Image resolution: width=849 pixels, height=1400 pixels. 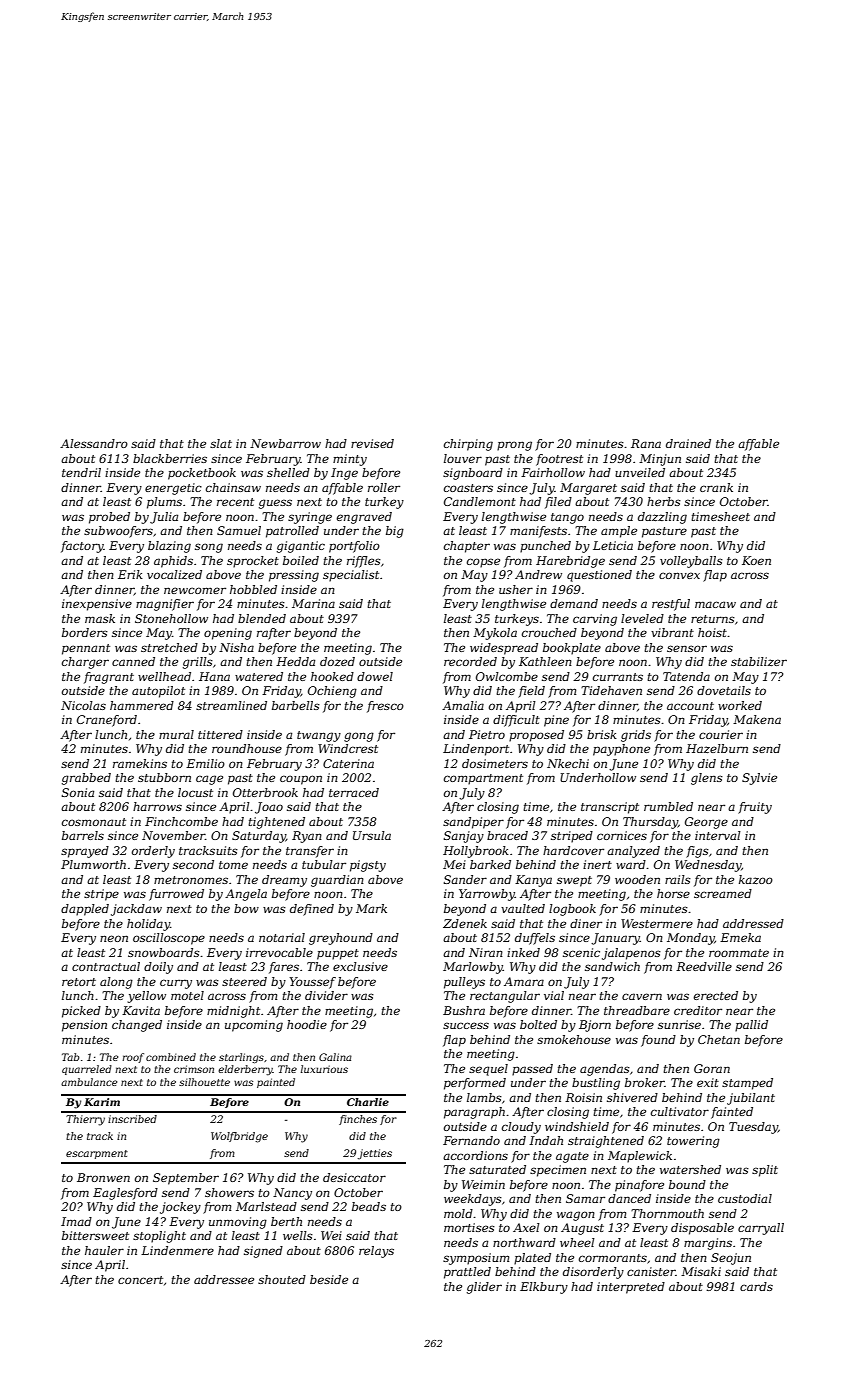 What do you see at coordinates (385, 707) in the screenshot?
I see `fresco` at bounding box center [385, 707].
